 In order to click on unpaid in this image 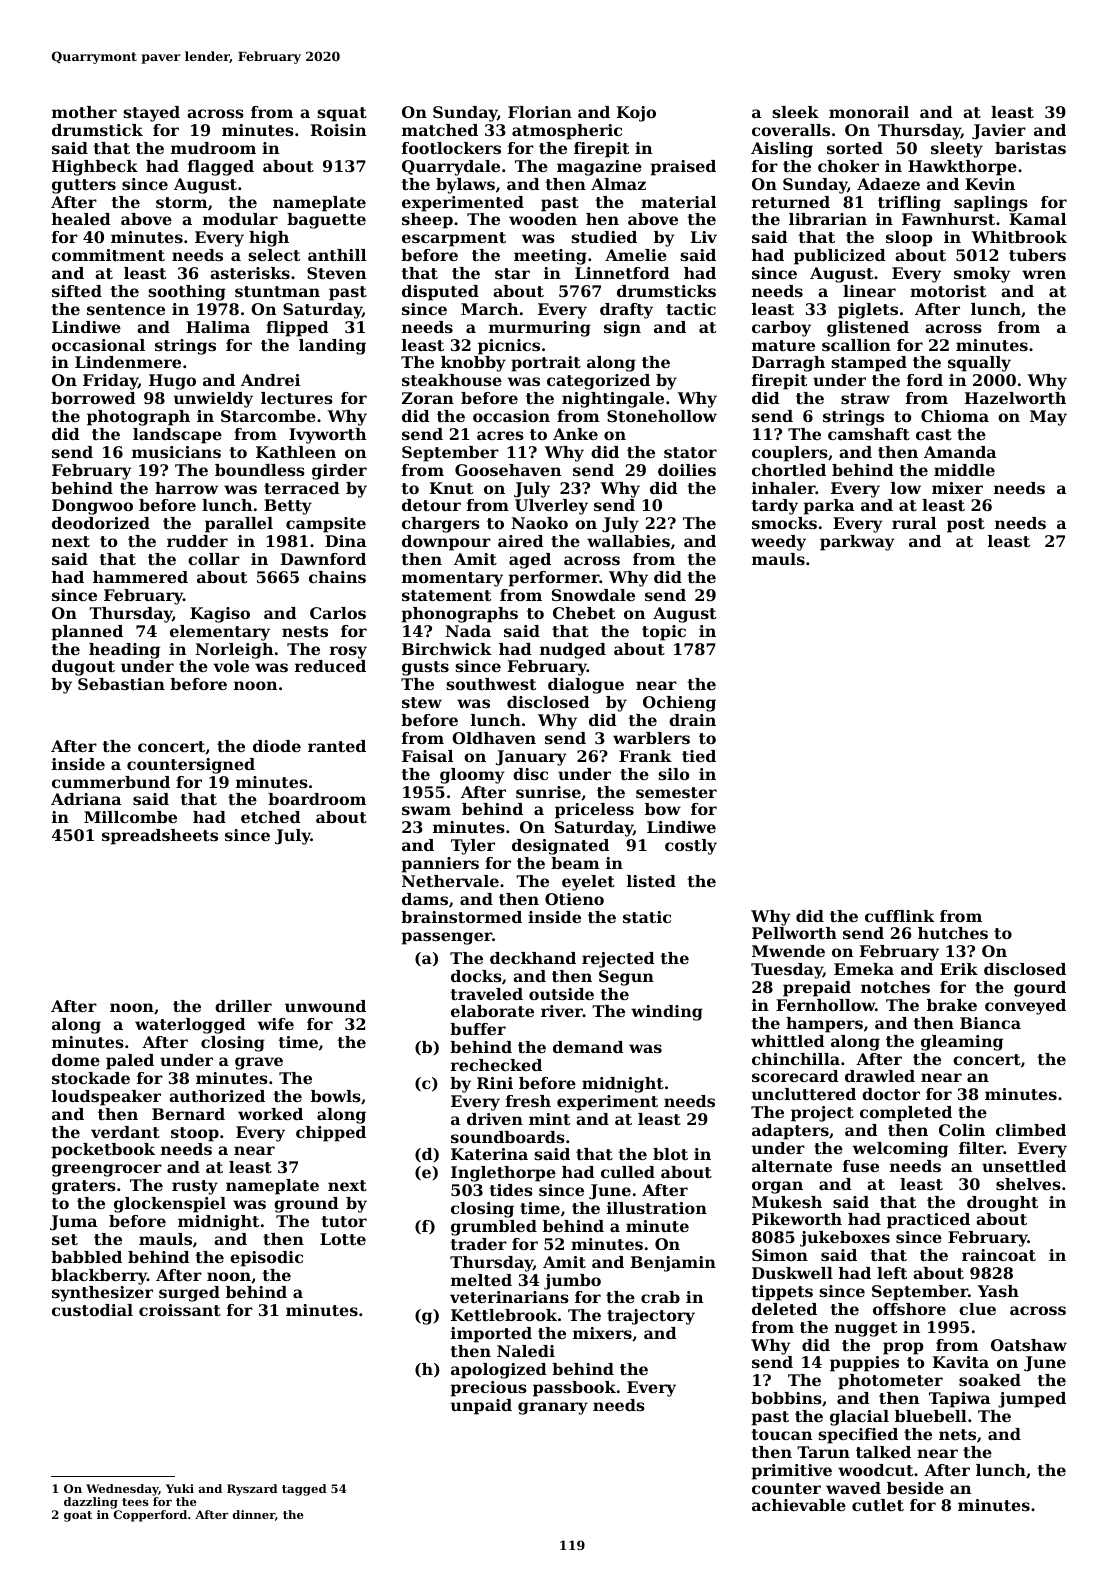, I will do `click(481, 1407)`.
